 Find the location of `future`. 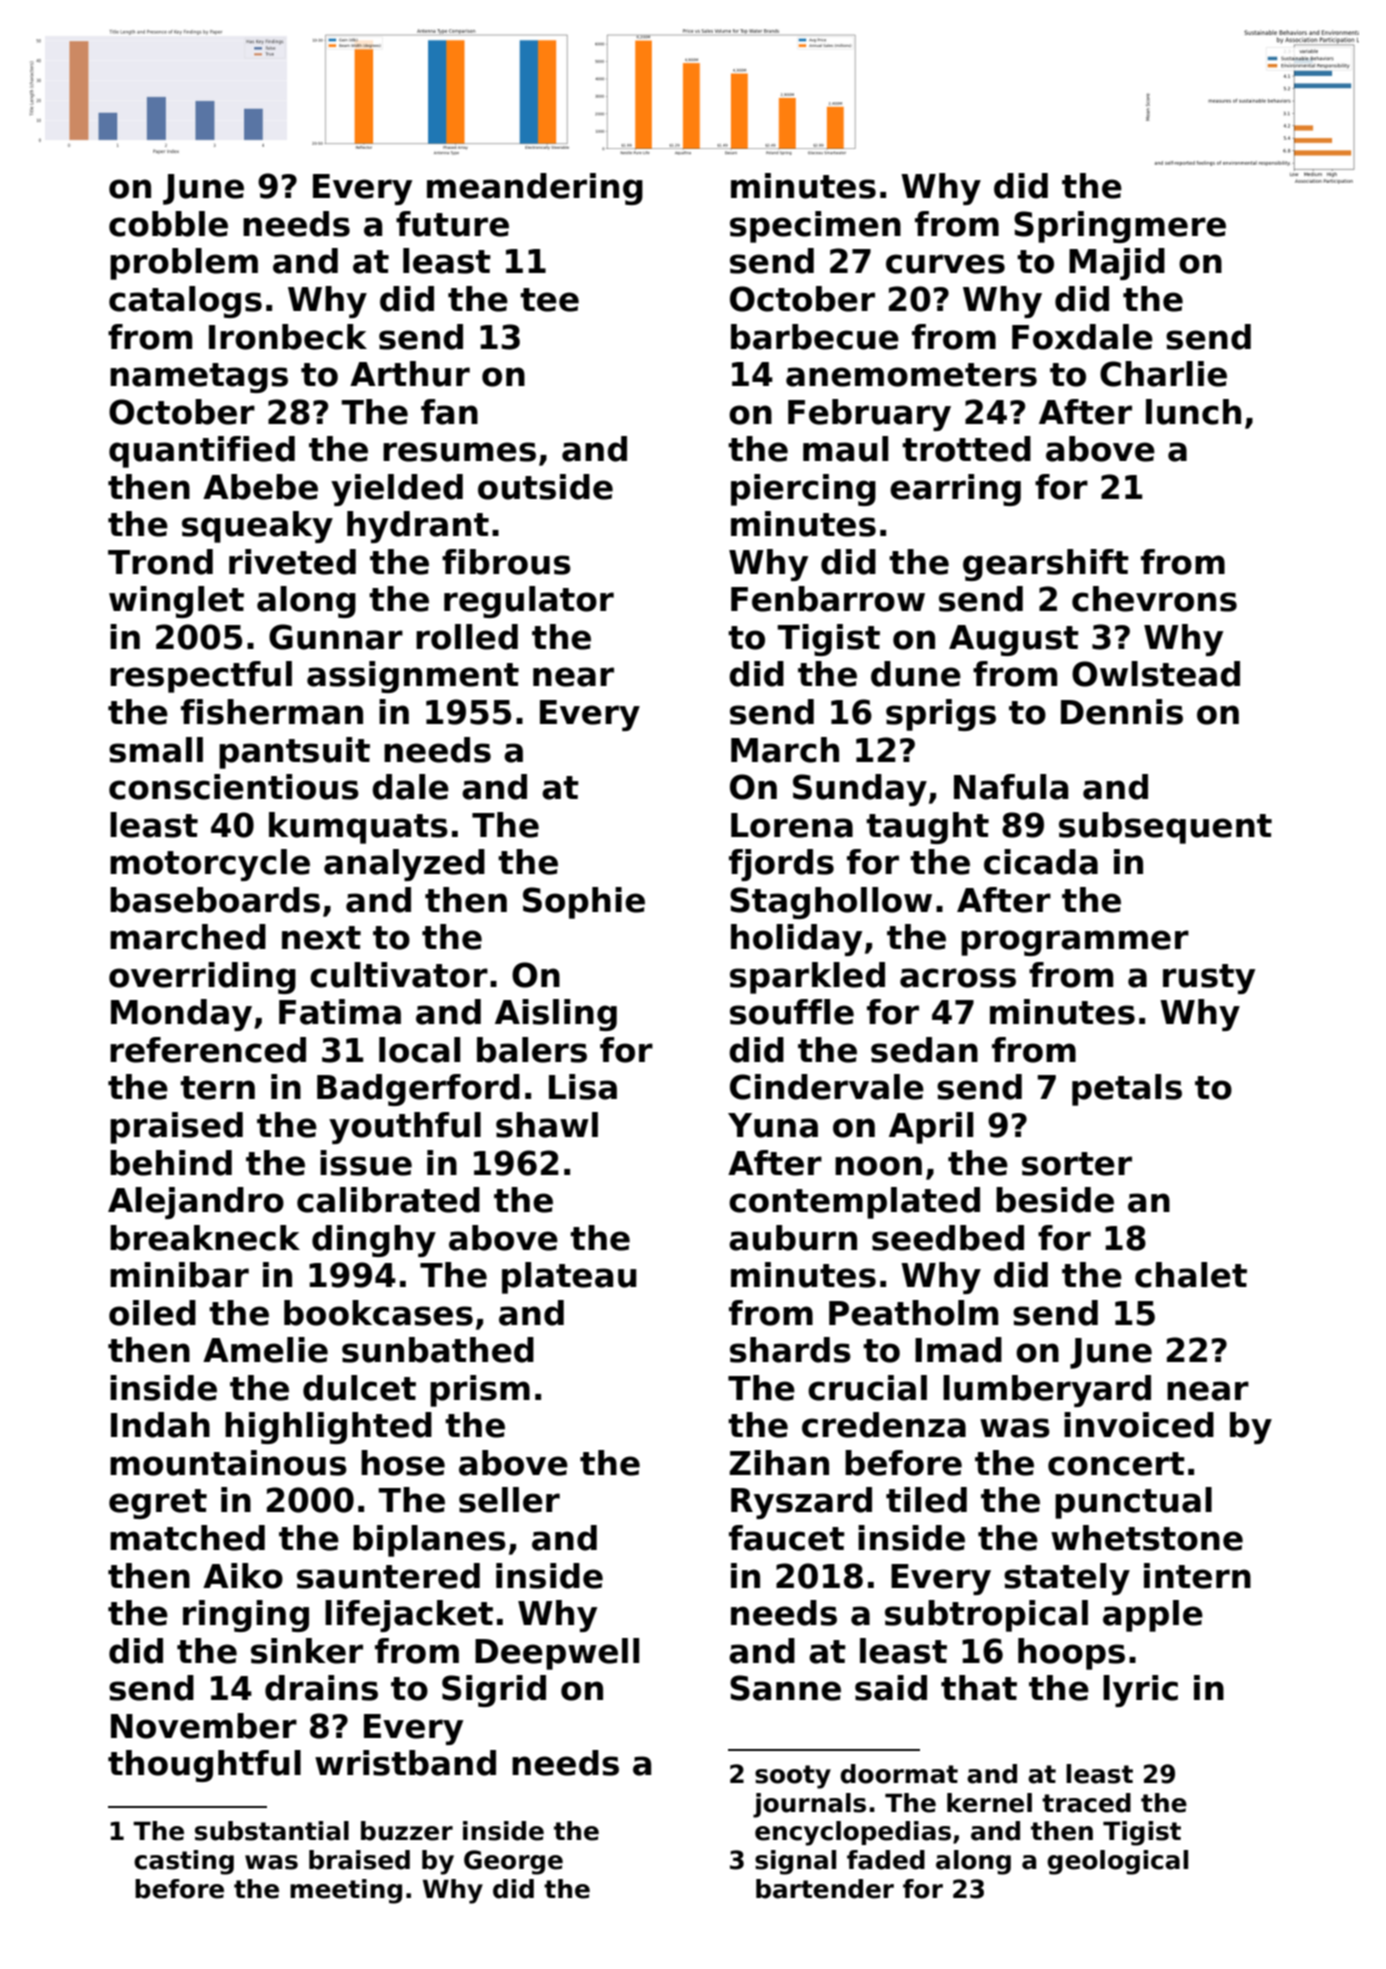

future is located at coordinates (452, 224).
